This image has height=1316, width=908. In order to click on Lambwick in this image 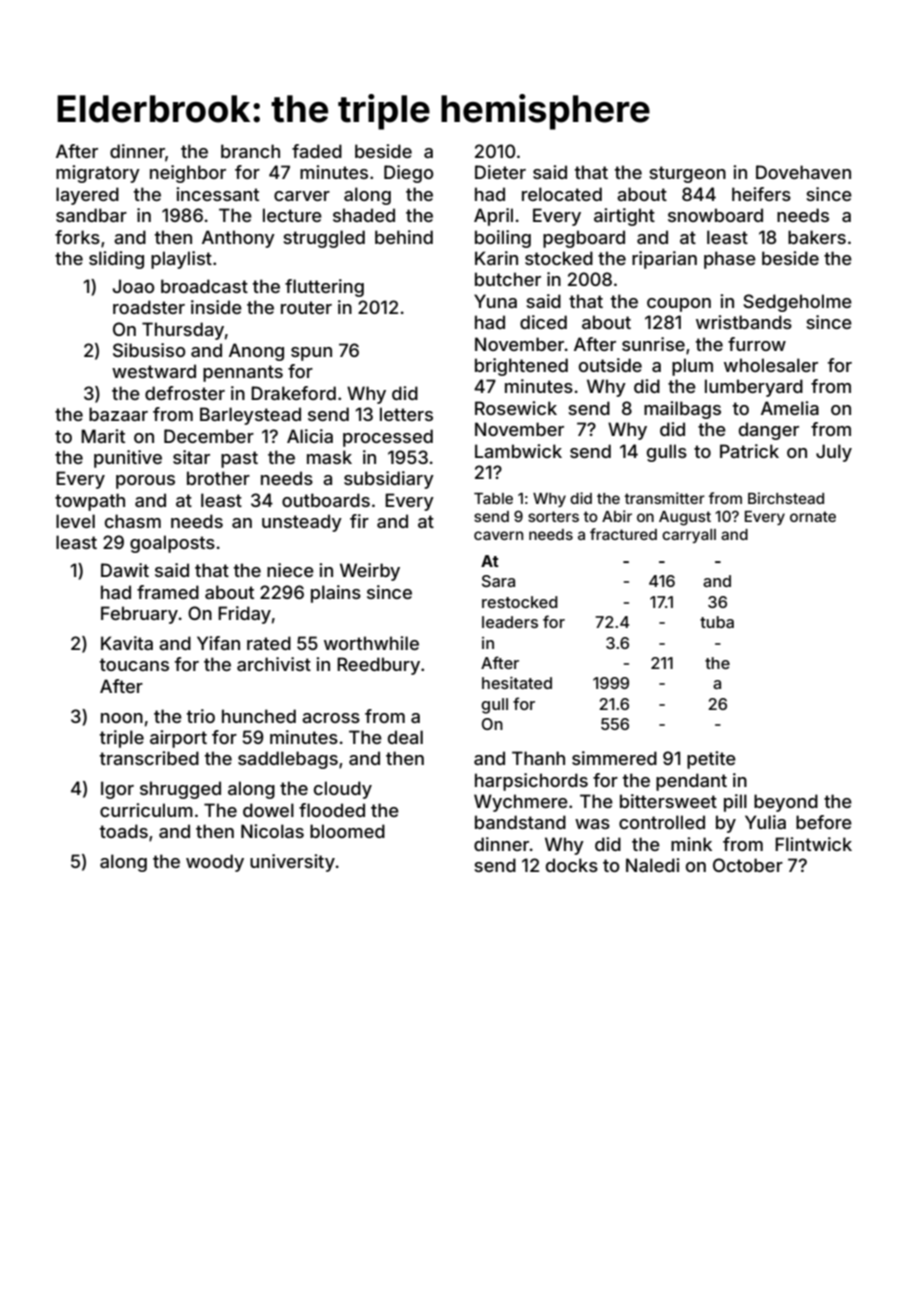, I will do `click(518, 451)`.
